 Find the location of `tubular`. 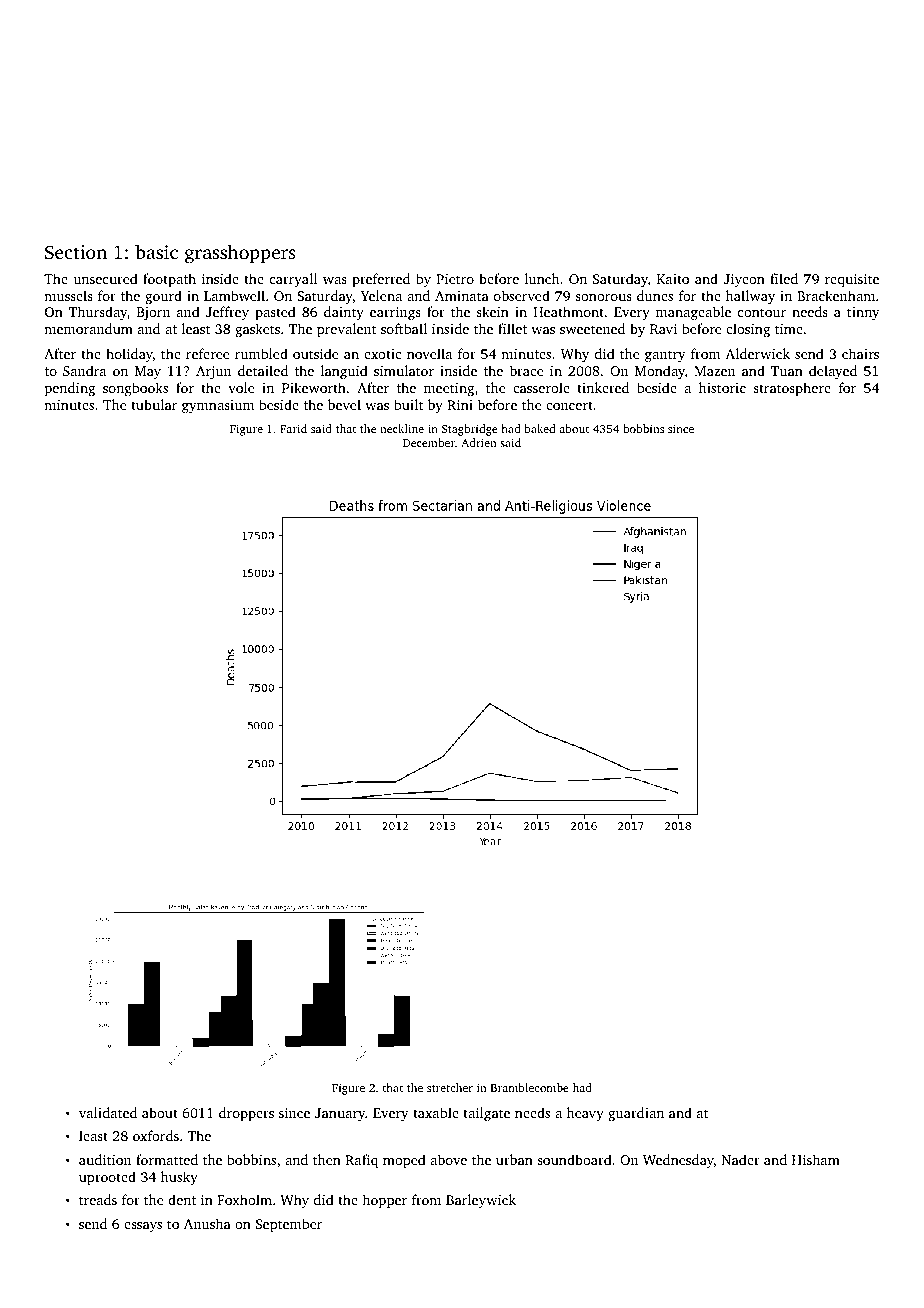

tubular is located at coordinates (154, 404).
